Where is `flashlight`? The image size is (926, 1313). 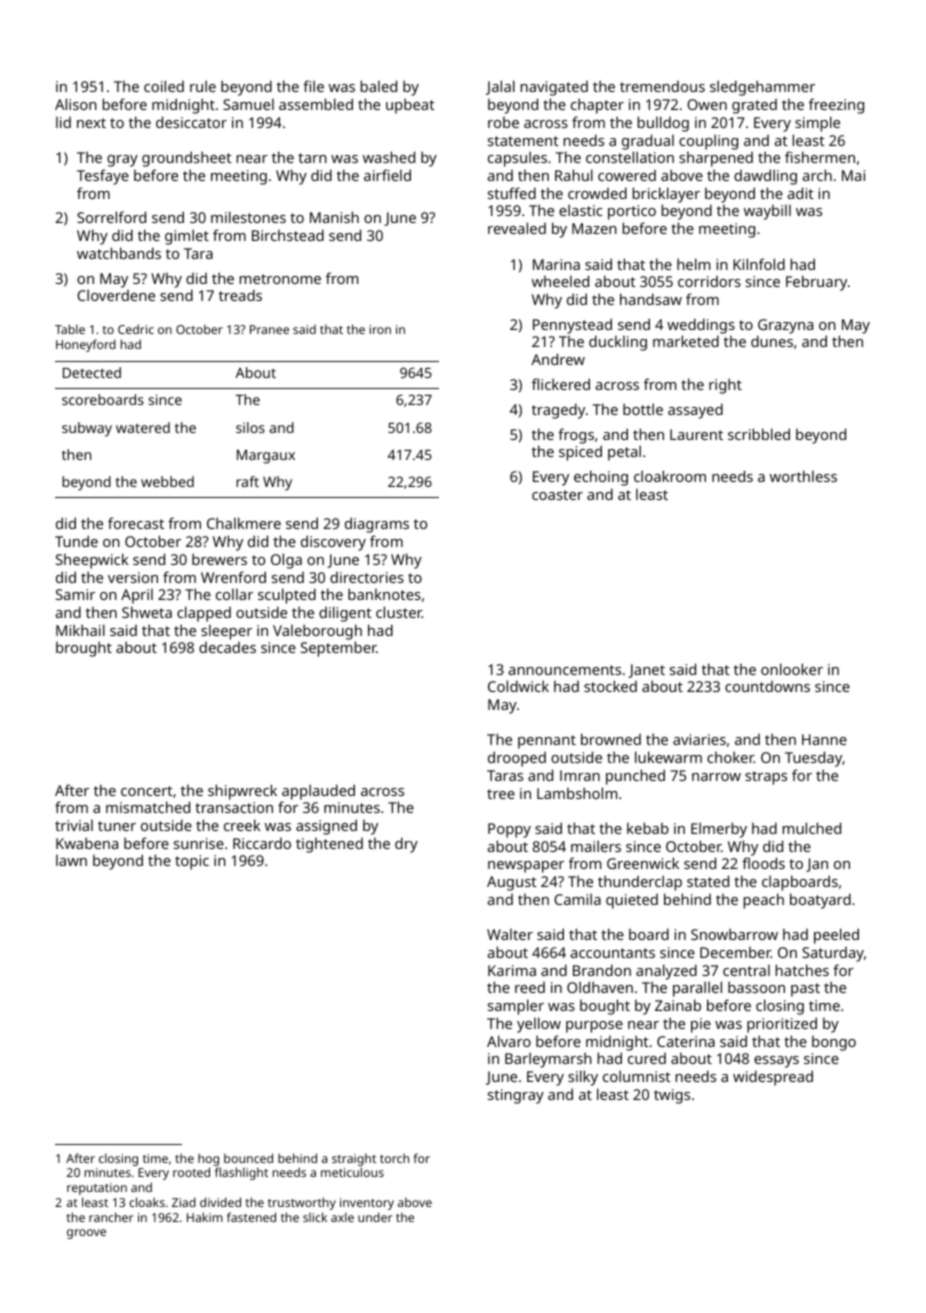
flashlight is located at coordinates (241, 1173).
